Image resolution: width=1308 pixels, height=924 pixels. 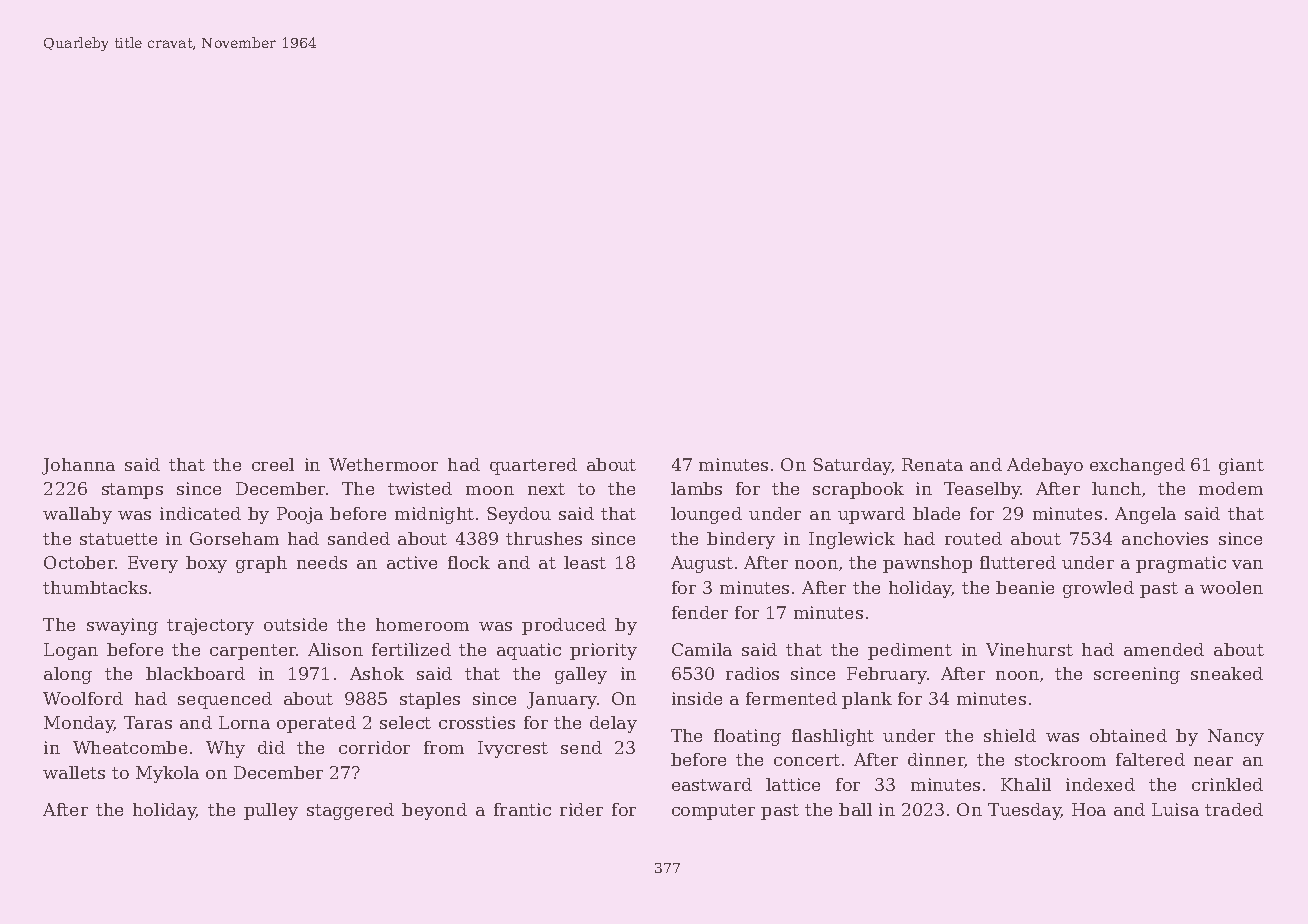 I want to click on stockroom, so click(x=1060, y=759).
